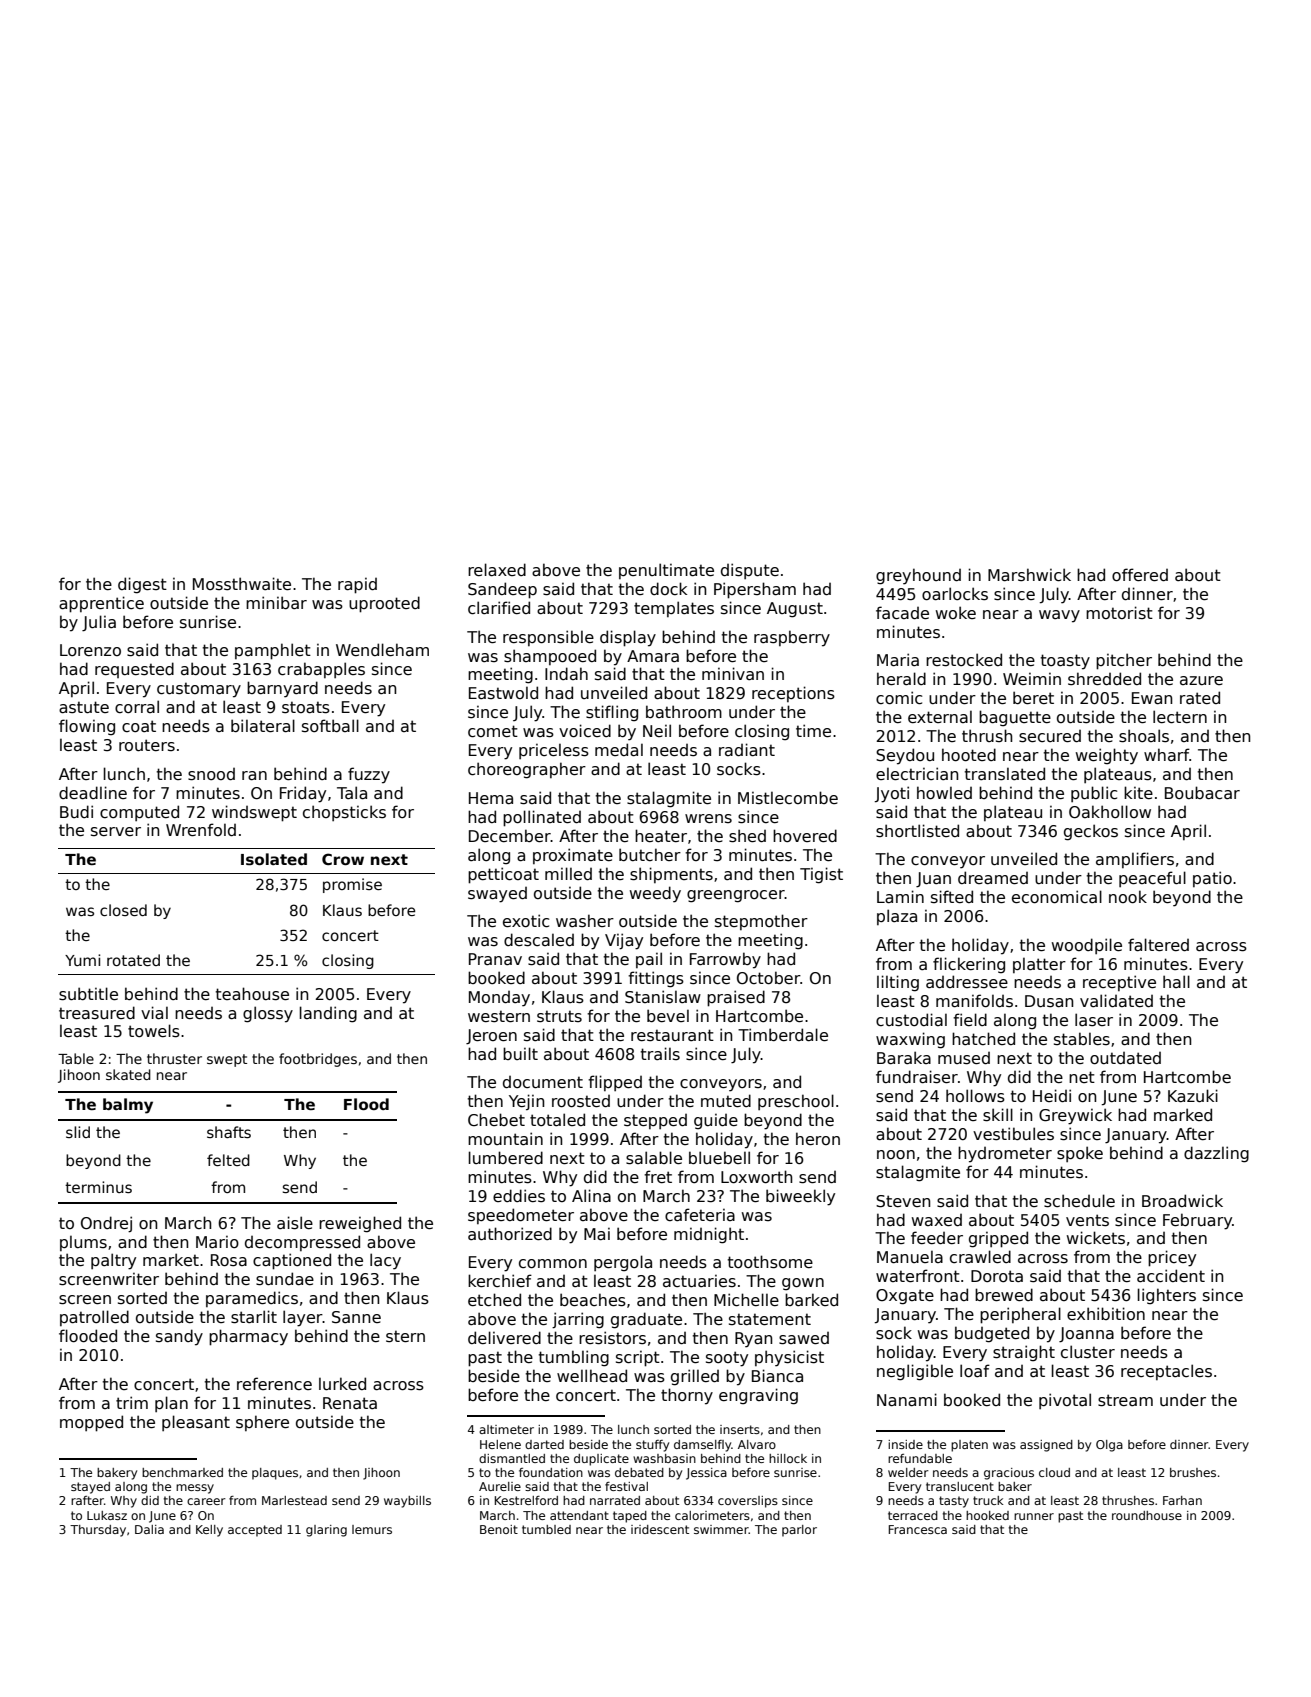 The image size is (1311, 1697). I want to click on woke, so click(956, 612).
